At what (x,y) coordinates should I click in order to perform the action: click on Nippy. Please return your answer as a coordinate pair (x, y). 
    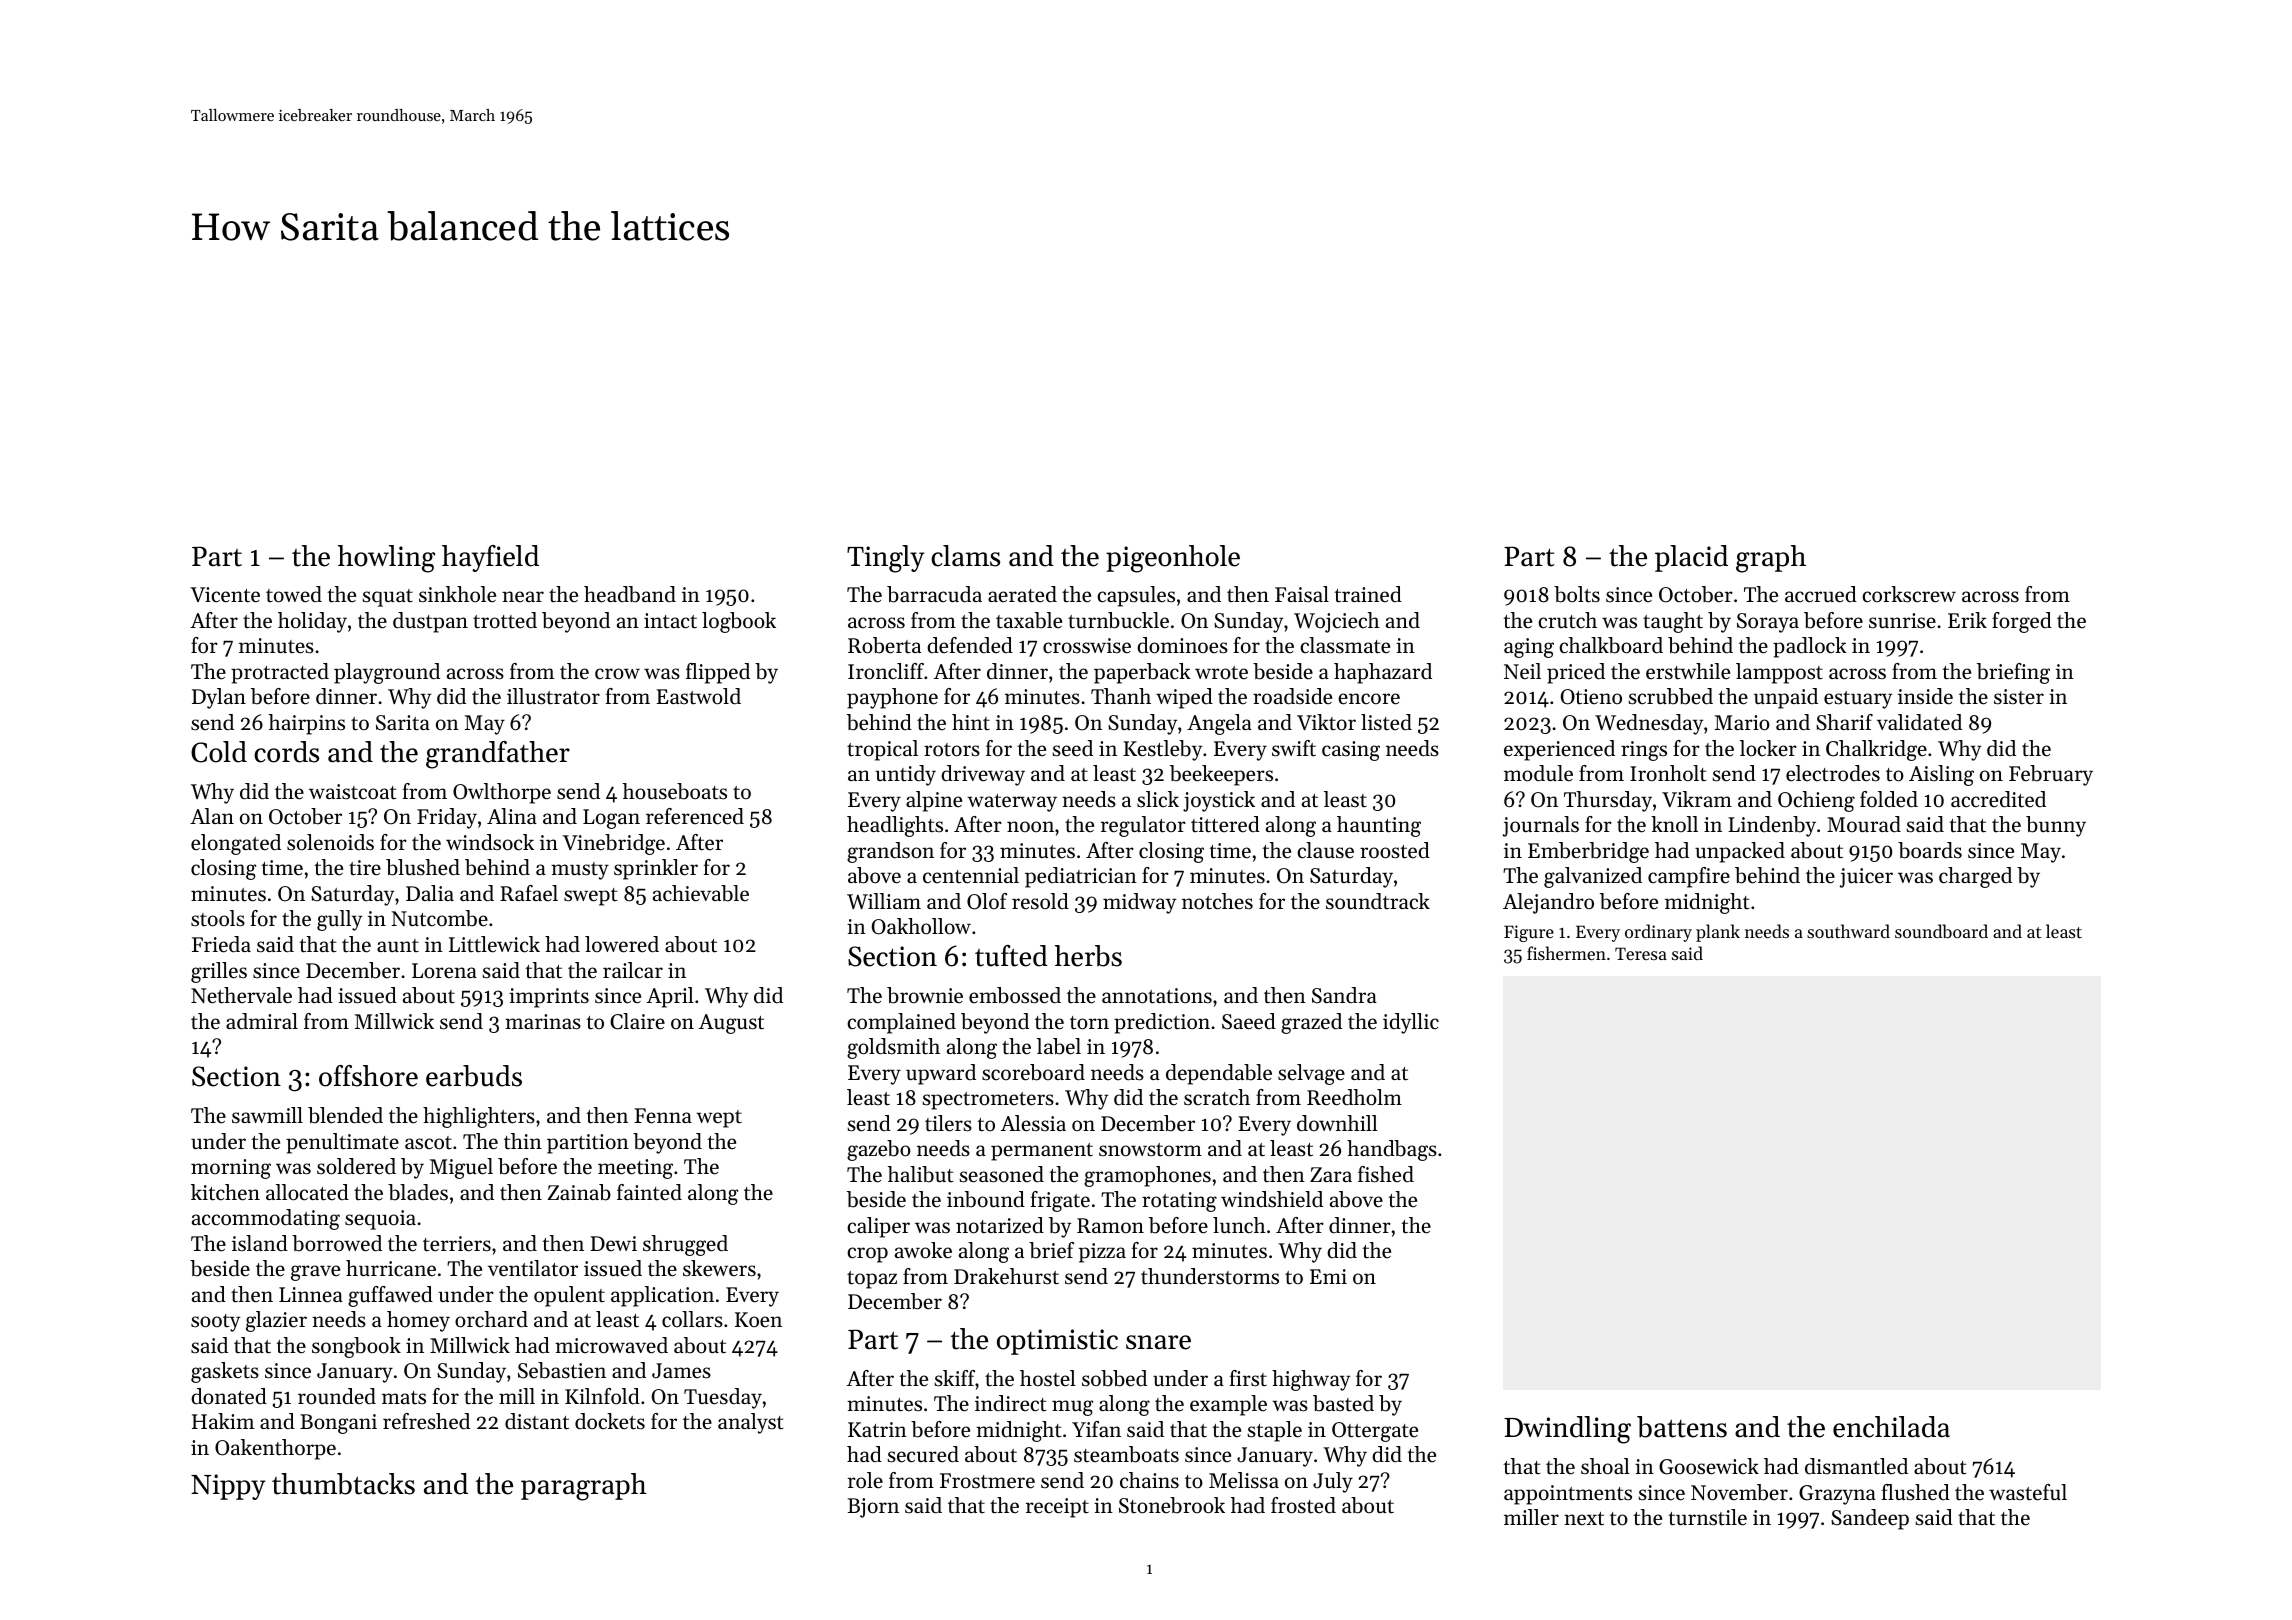
    Looking at the image, I should click on (228, 1487).
